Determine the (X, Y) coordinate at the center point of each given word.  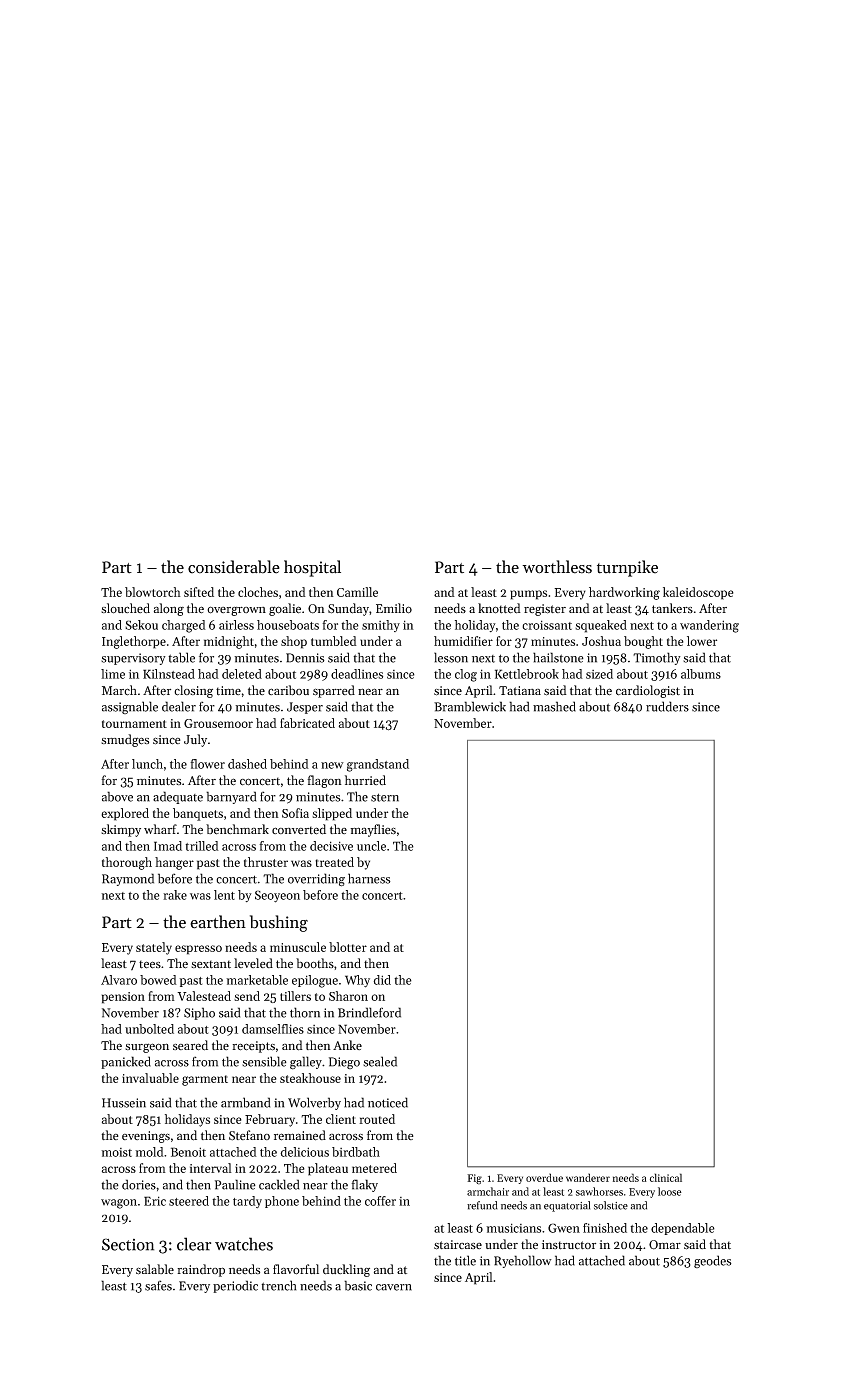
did (382, 980)
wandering (709, 626)
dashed (247, 764)
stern (385, 797)
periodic (235, 1286)
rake (175, 895)
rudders (667, 706)
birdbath (356, 1152)
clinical (666, 1177)
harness (369, 878)
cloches (258, 592)
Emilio (394, 608)
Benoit (188, 1152)
